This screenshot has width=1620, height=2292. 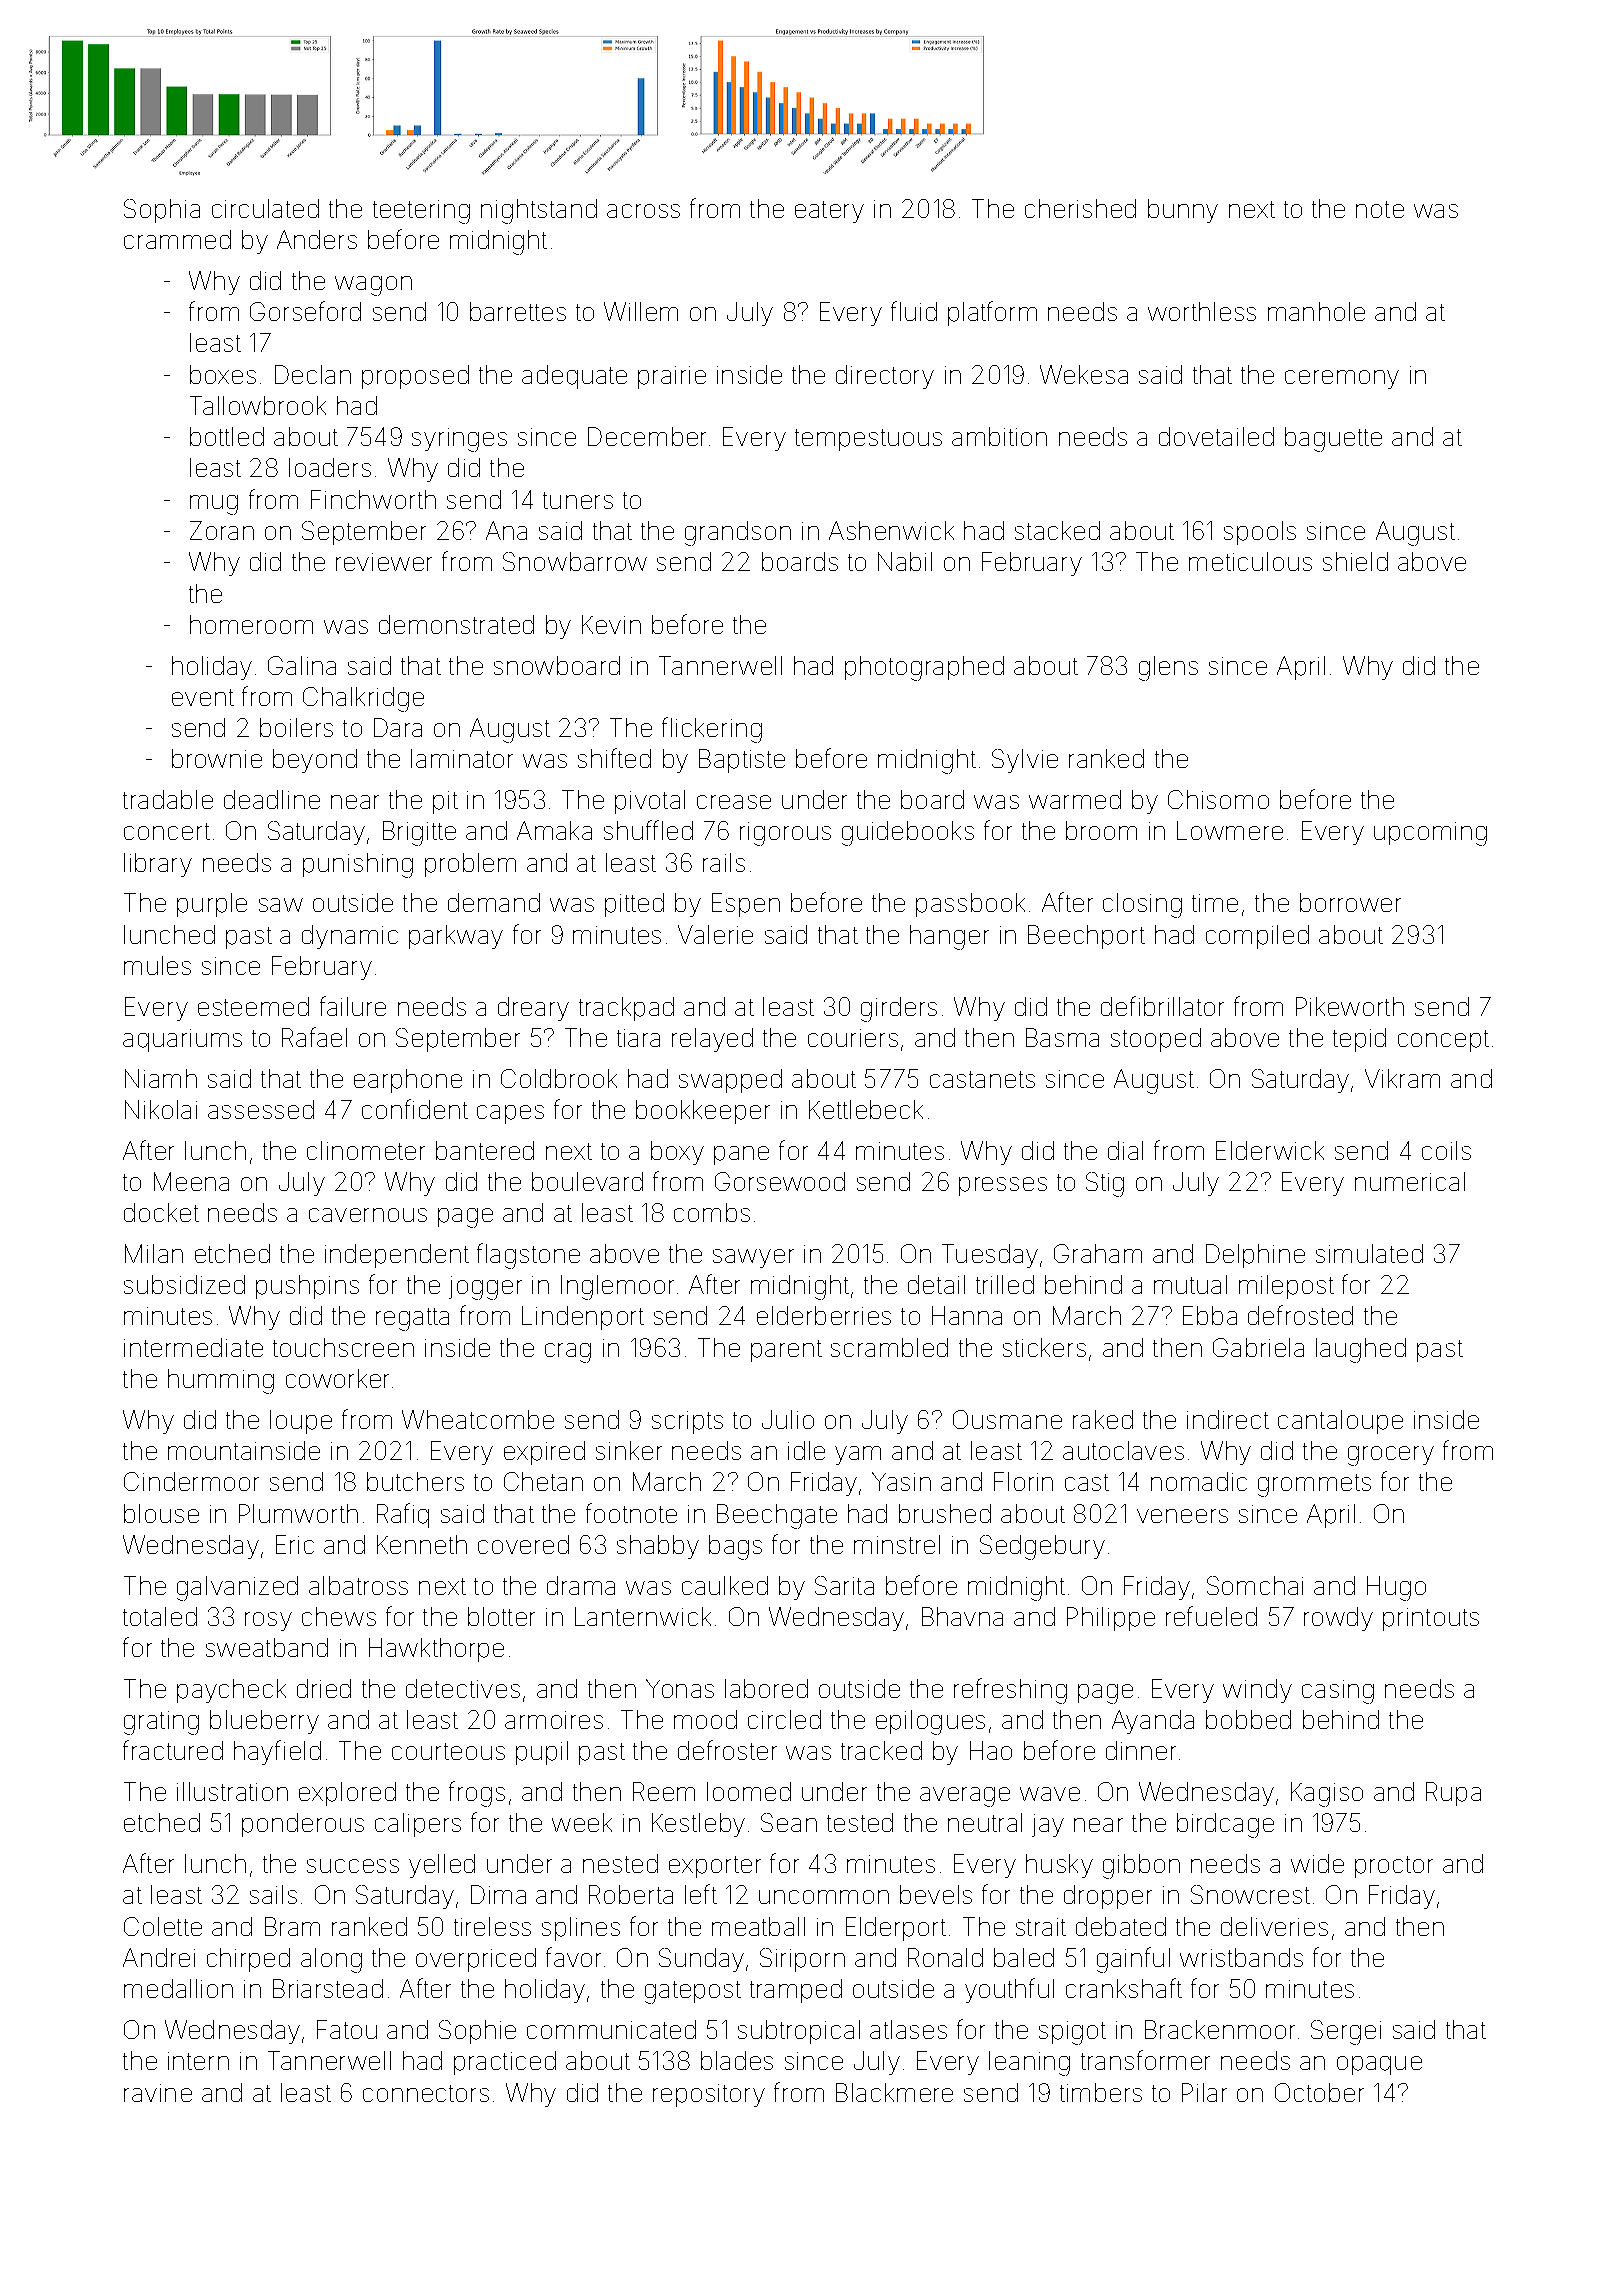 I want to click on mood, so click(x=705, y=1719).
